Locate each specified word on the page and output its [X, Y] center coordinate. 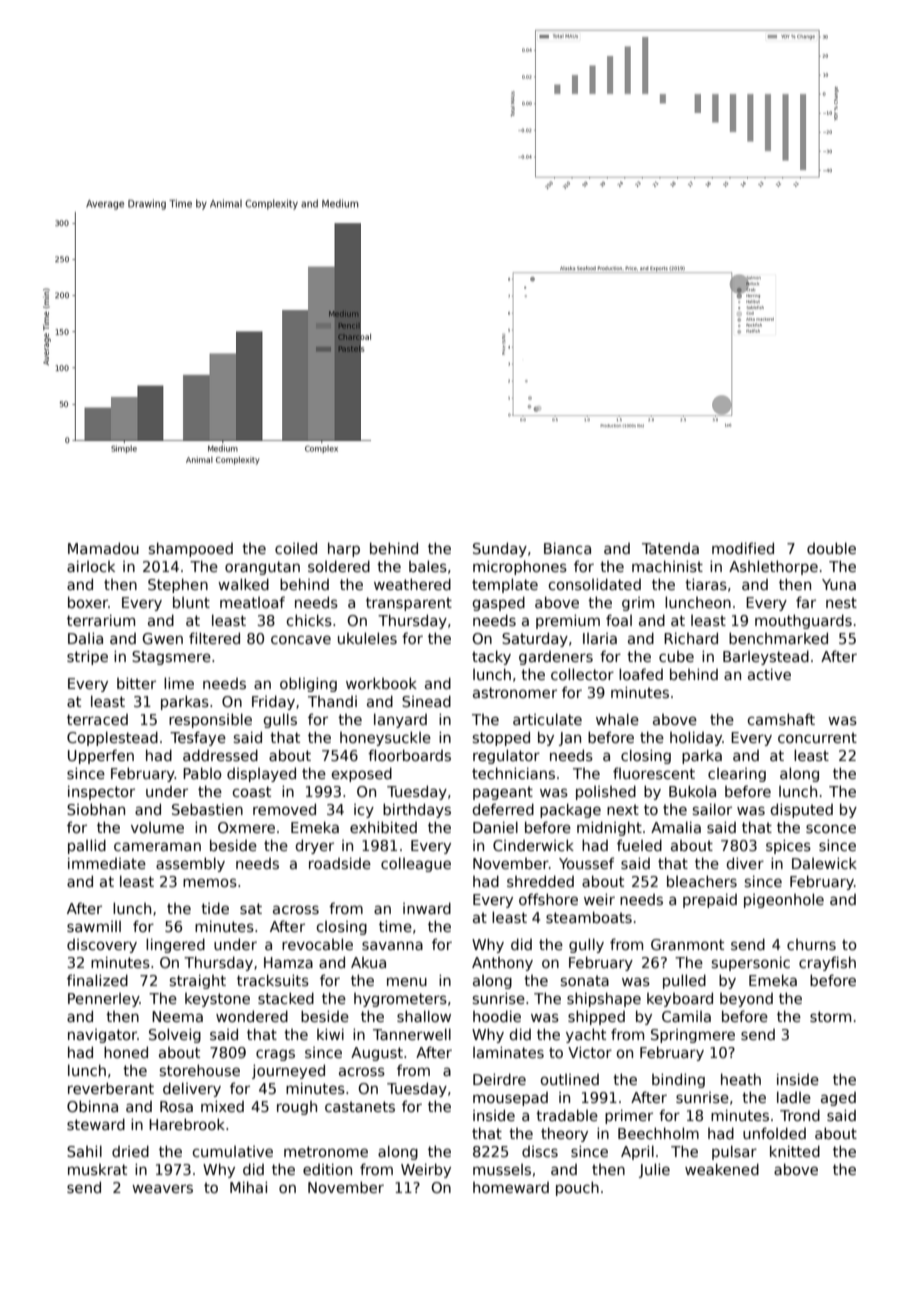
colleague [416, 864]
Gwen [162, 638]
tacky [491, 657]
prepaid [710, 900]
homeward [511, 1187]
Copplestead [112, 738]
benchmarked [778, 638]
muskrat [97, 1169]
